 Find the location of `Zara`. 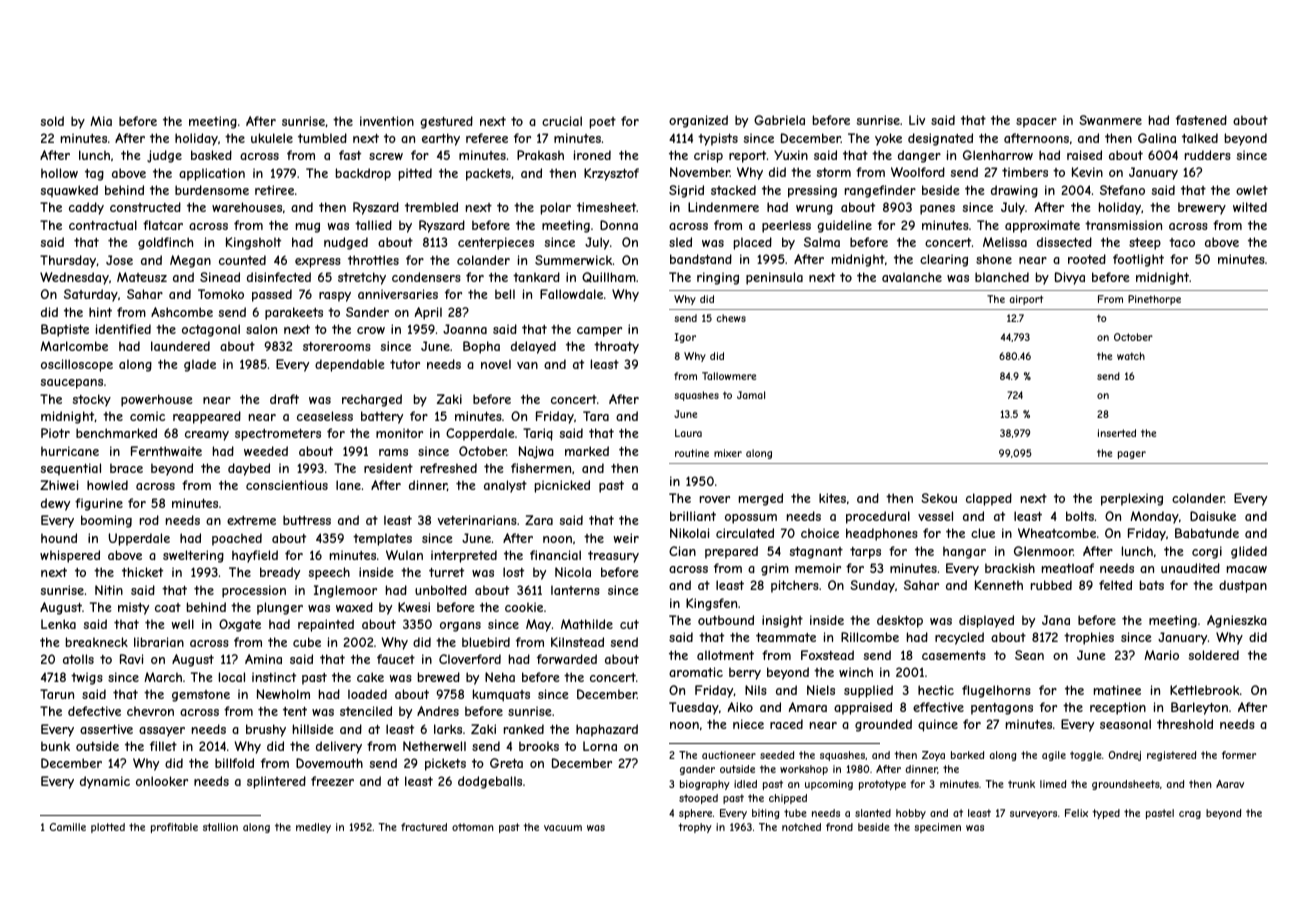

Zara is located at coordinates (539, 520).
